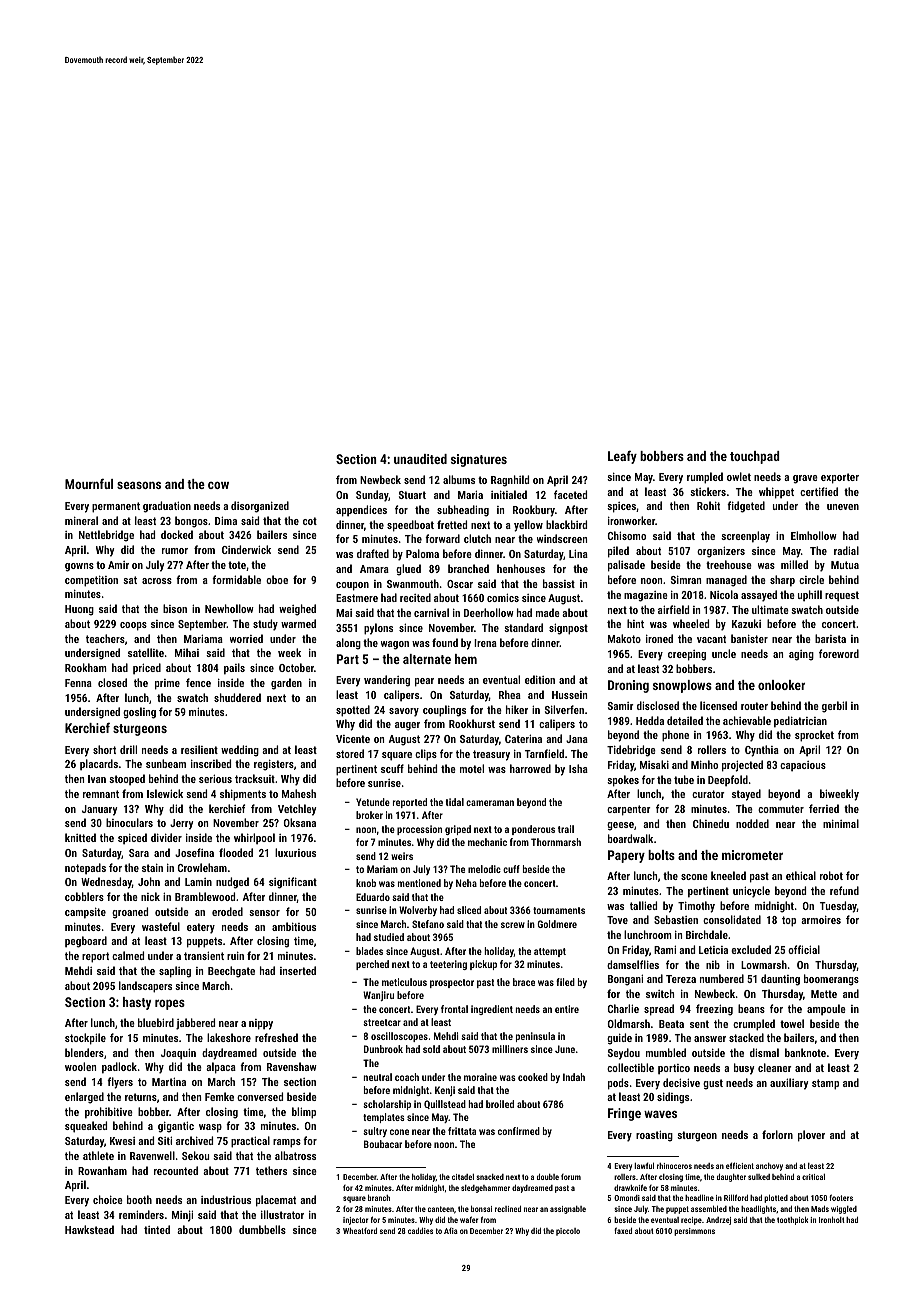  Describe the element at coordinates (469, 910) in the screenshot. I see `sliced` at that location.
